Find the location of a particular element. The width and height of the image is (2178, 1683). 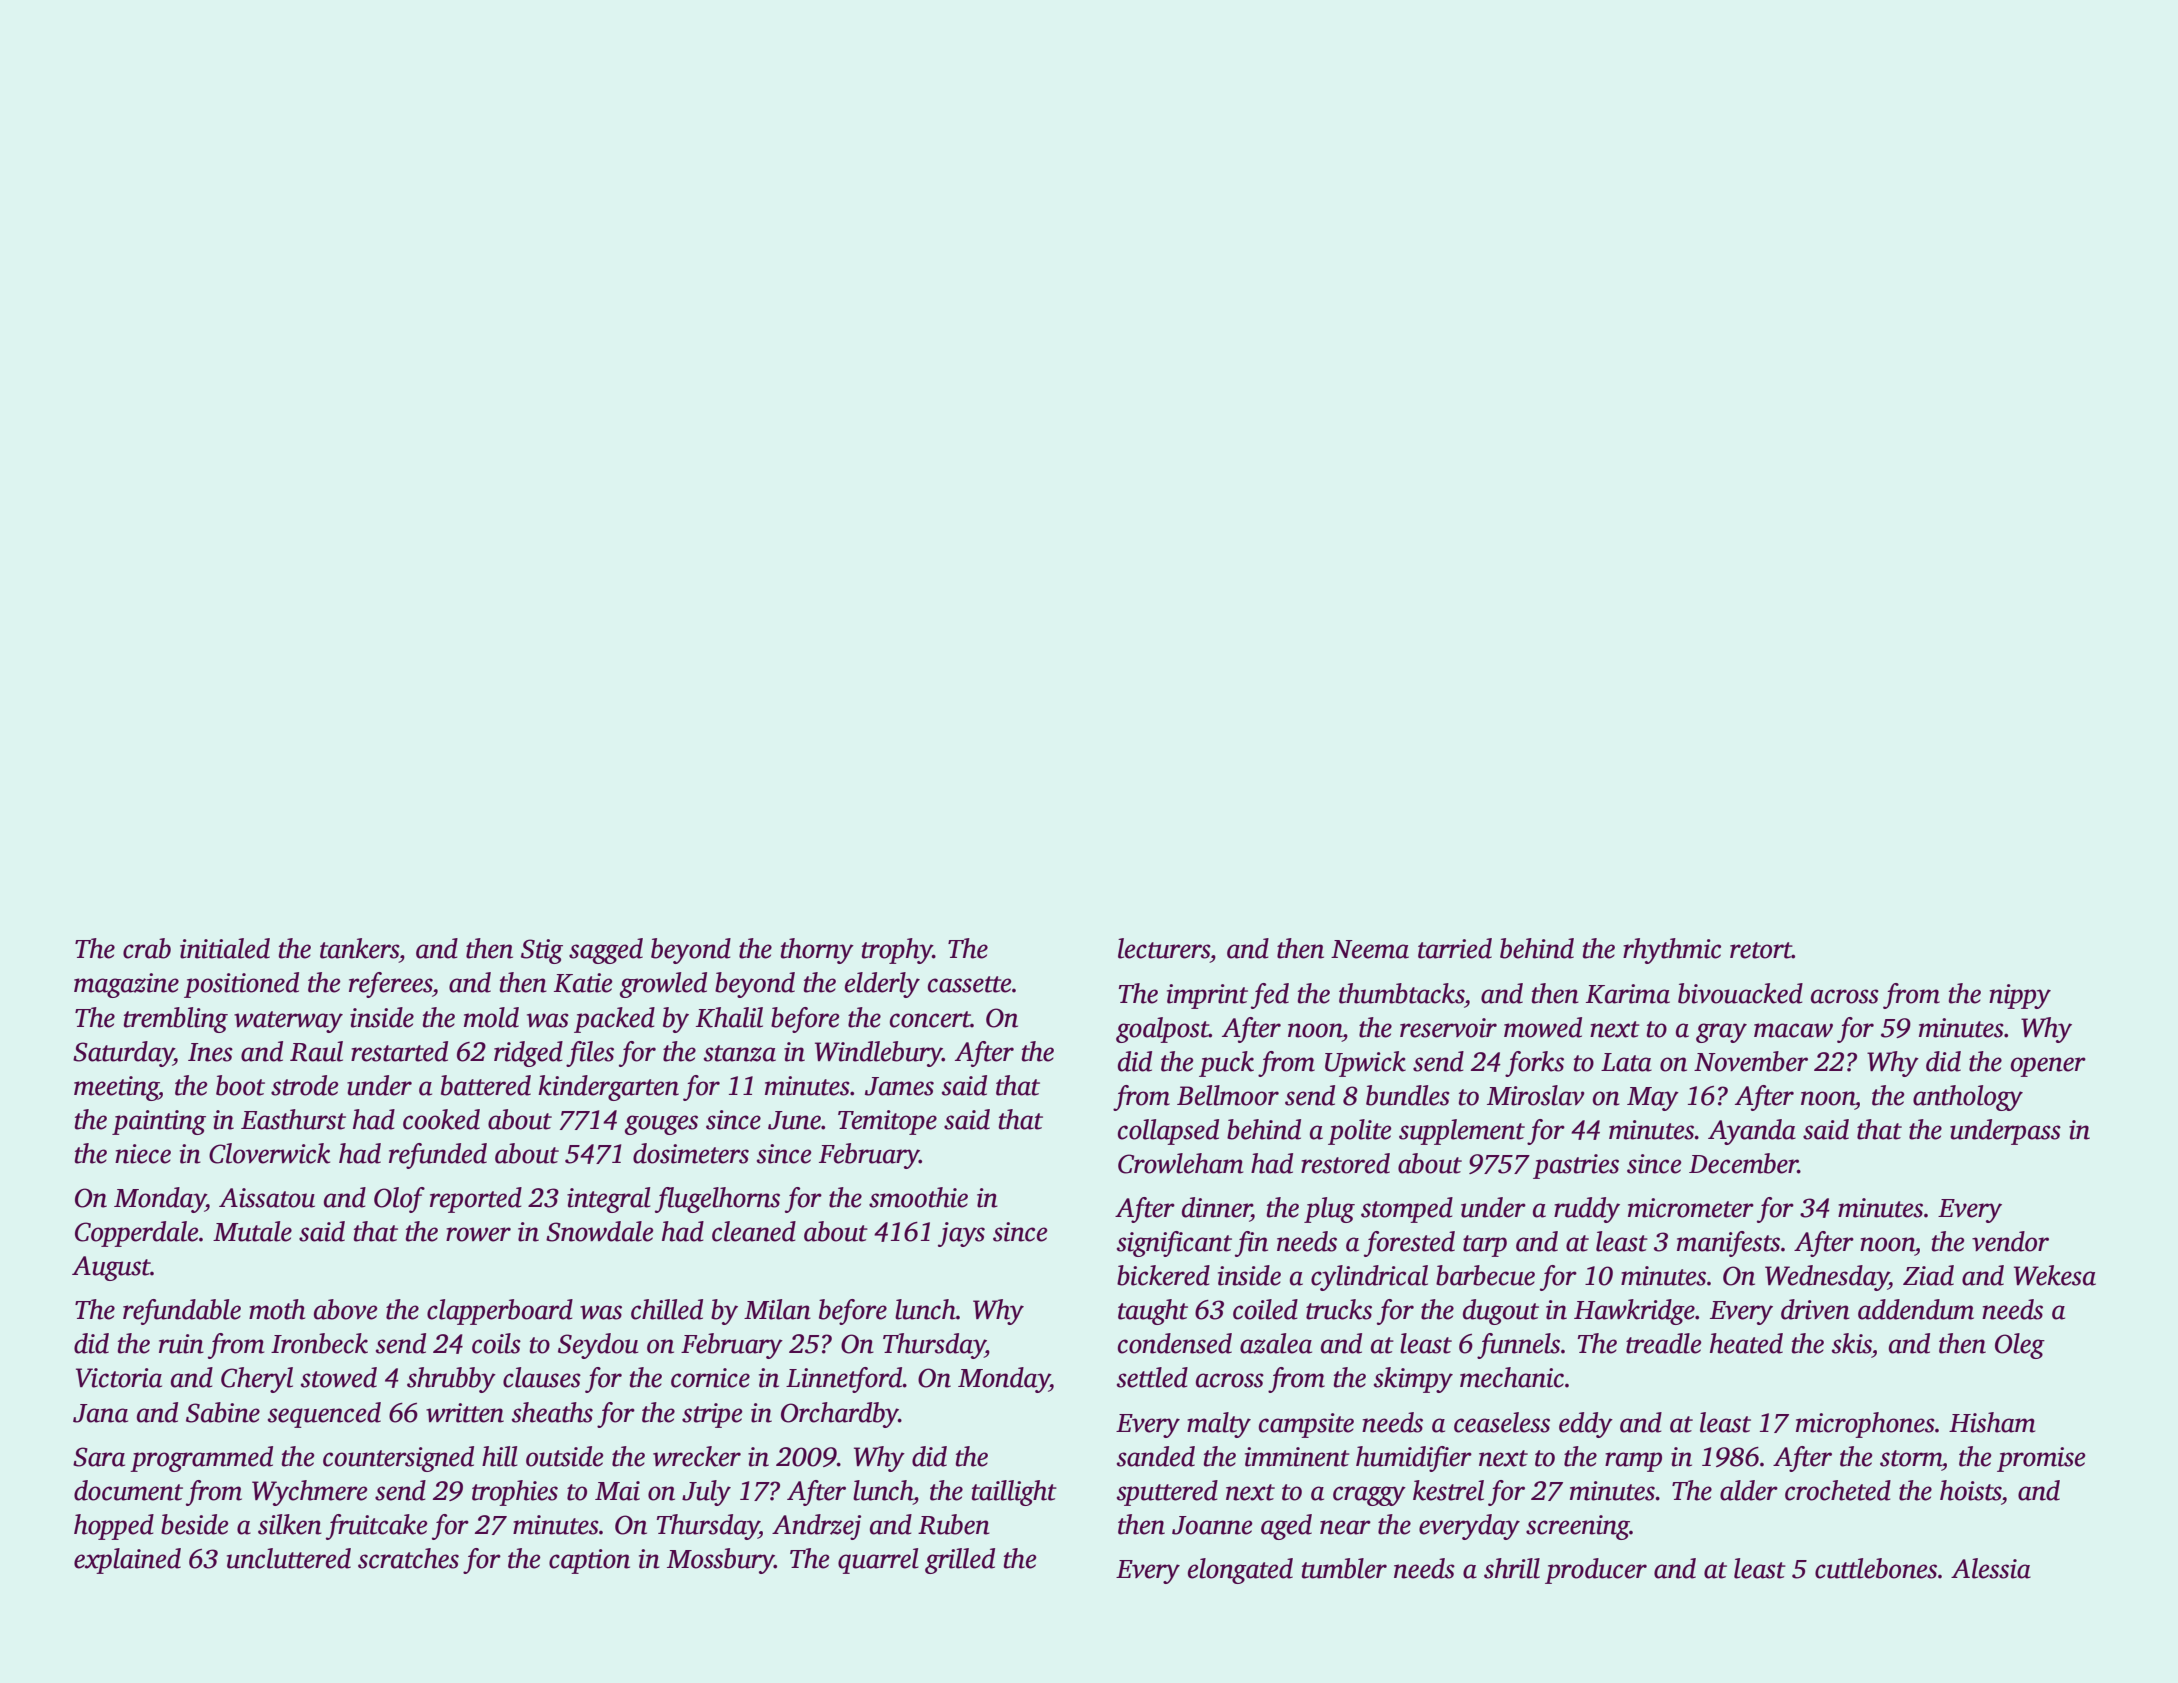

Aissatou is located at coordinates (267, 1198).
